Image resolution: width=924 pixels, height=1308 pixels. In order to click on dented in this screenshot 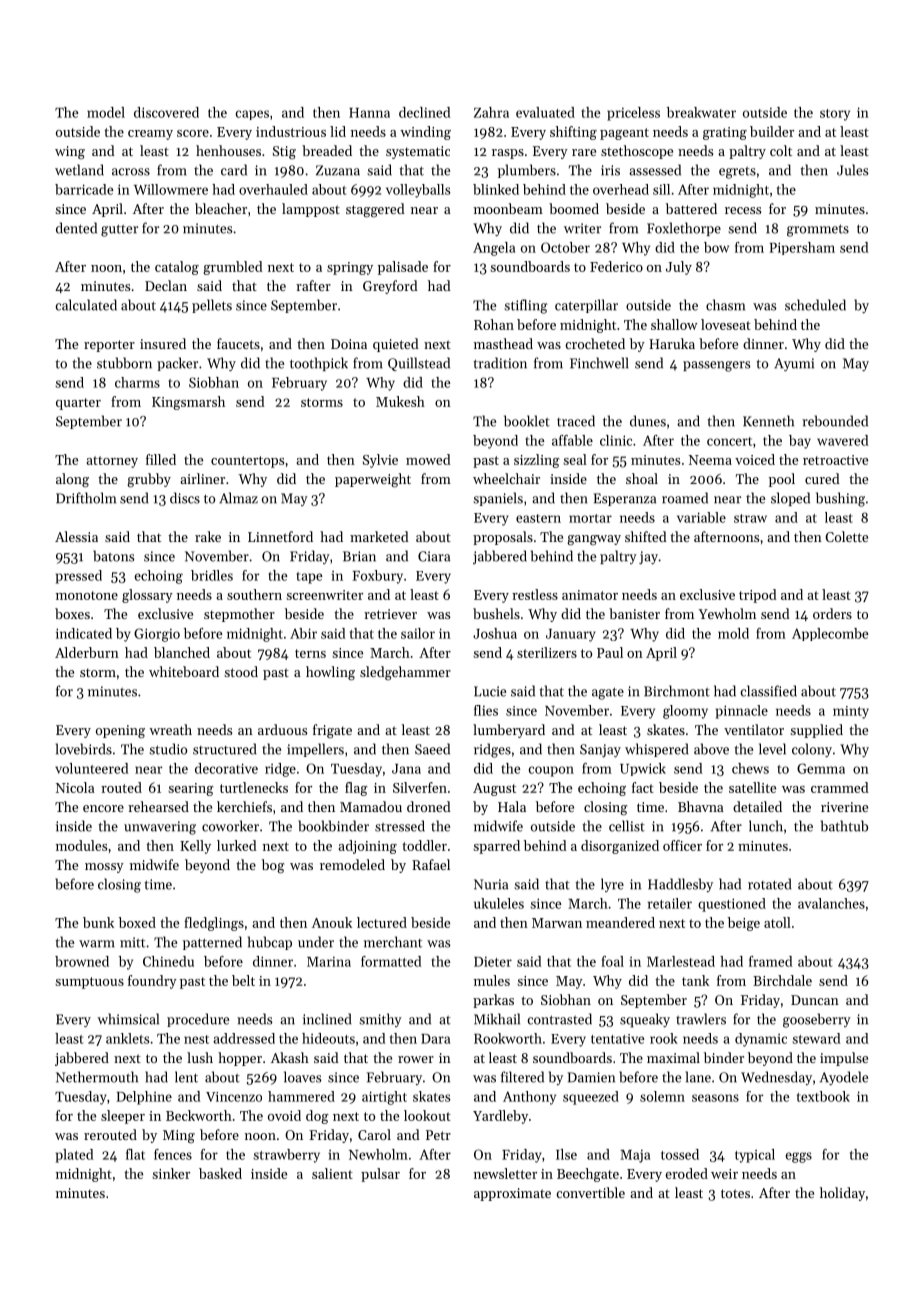, I will do `click(76, 228)`.
